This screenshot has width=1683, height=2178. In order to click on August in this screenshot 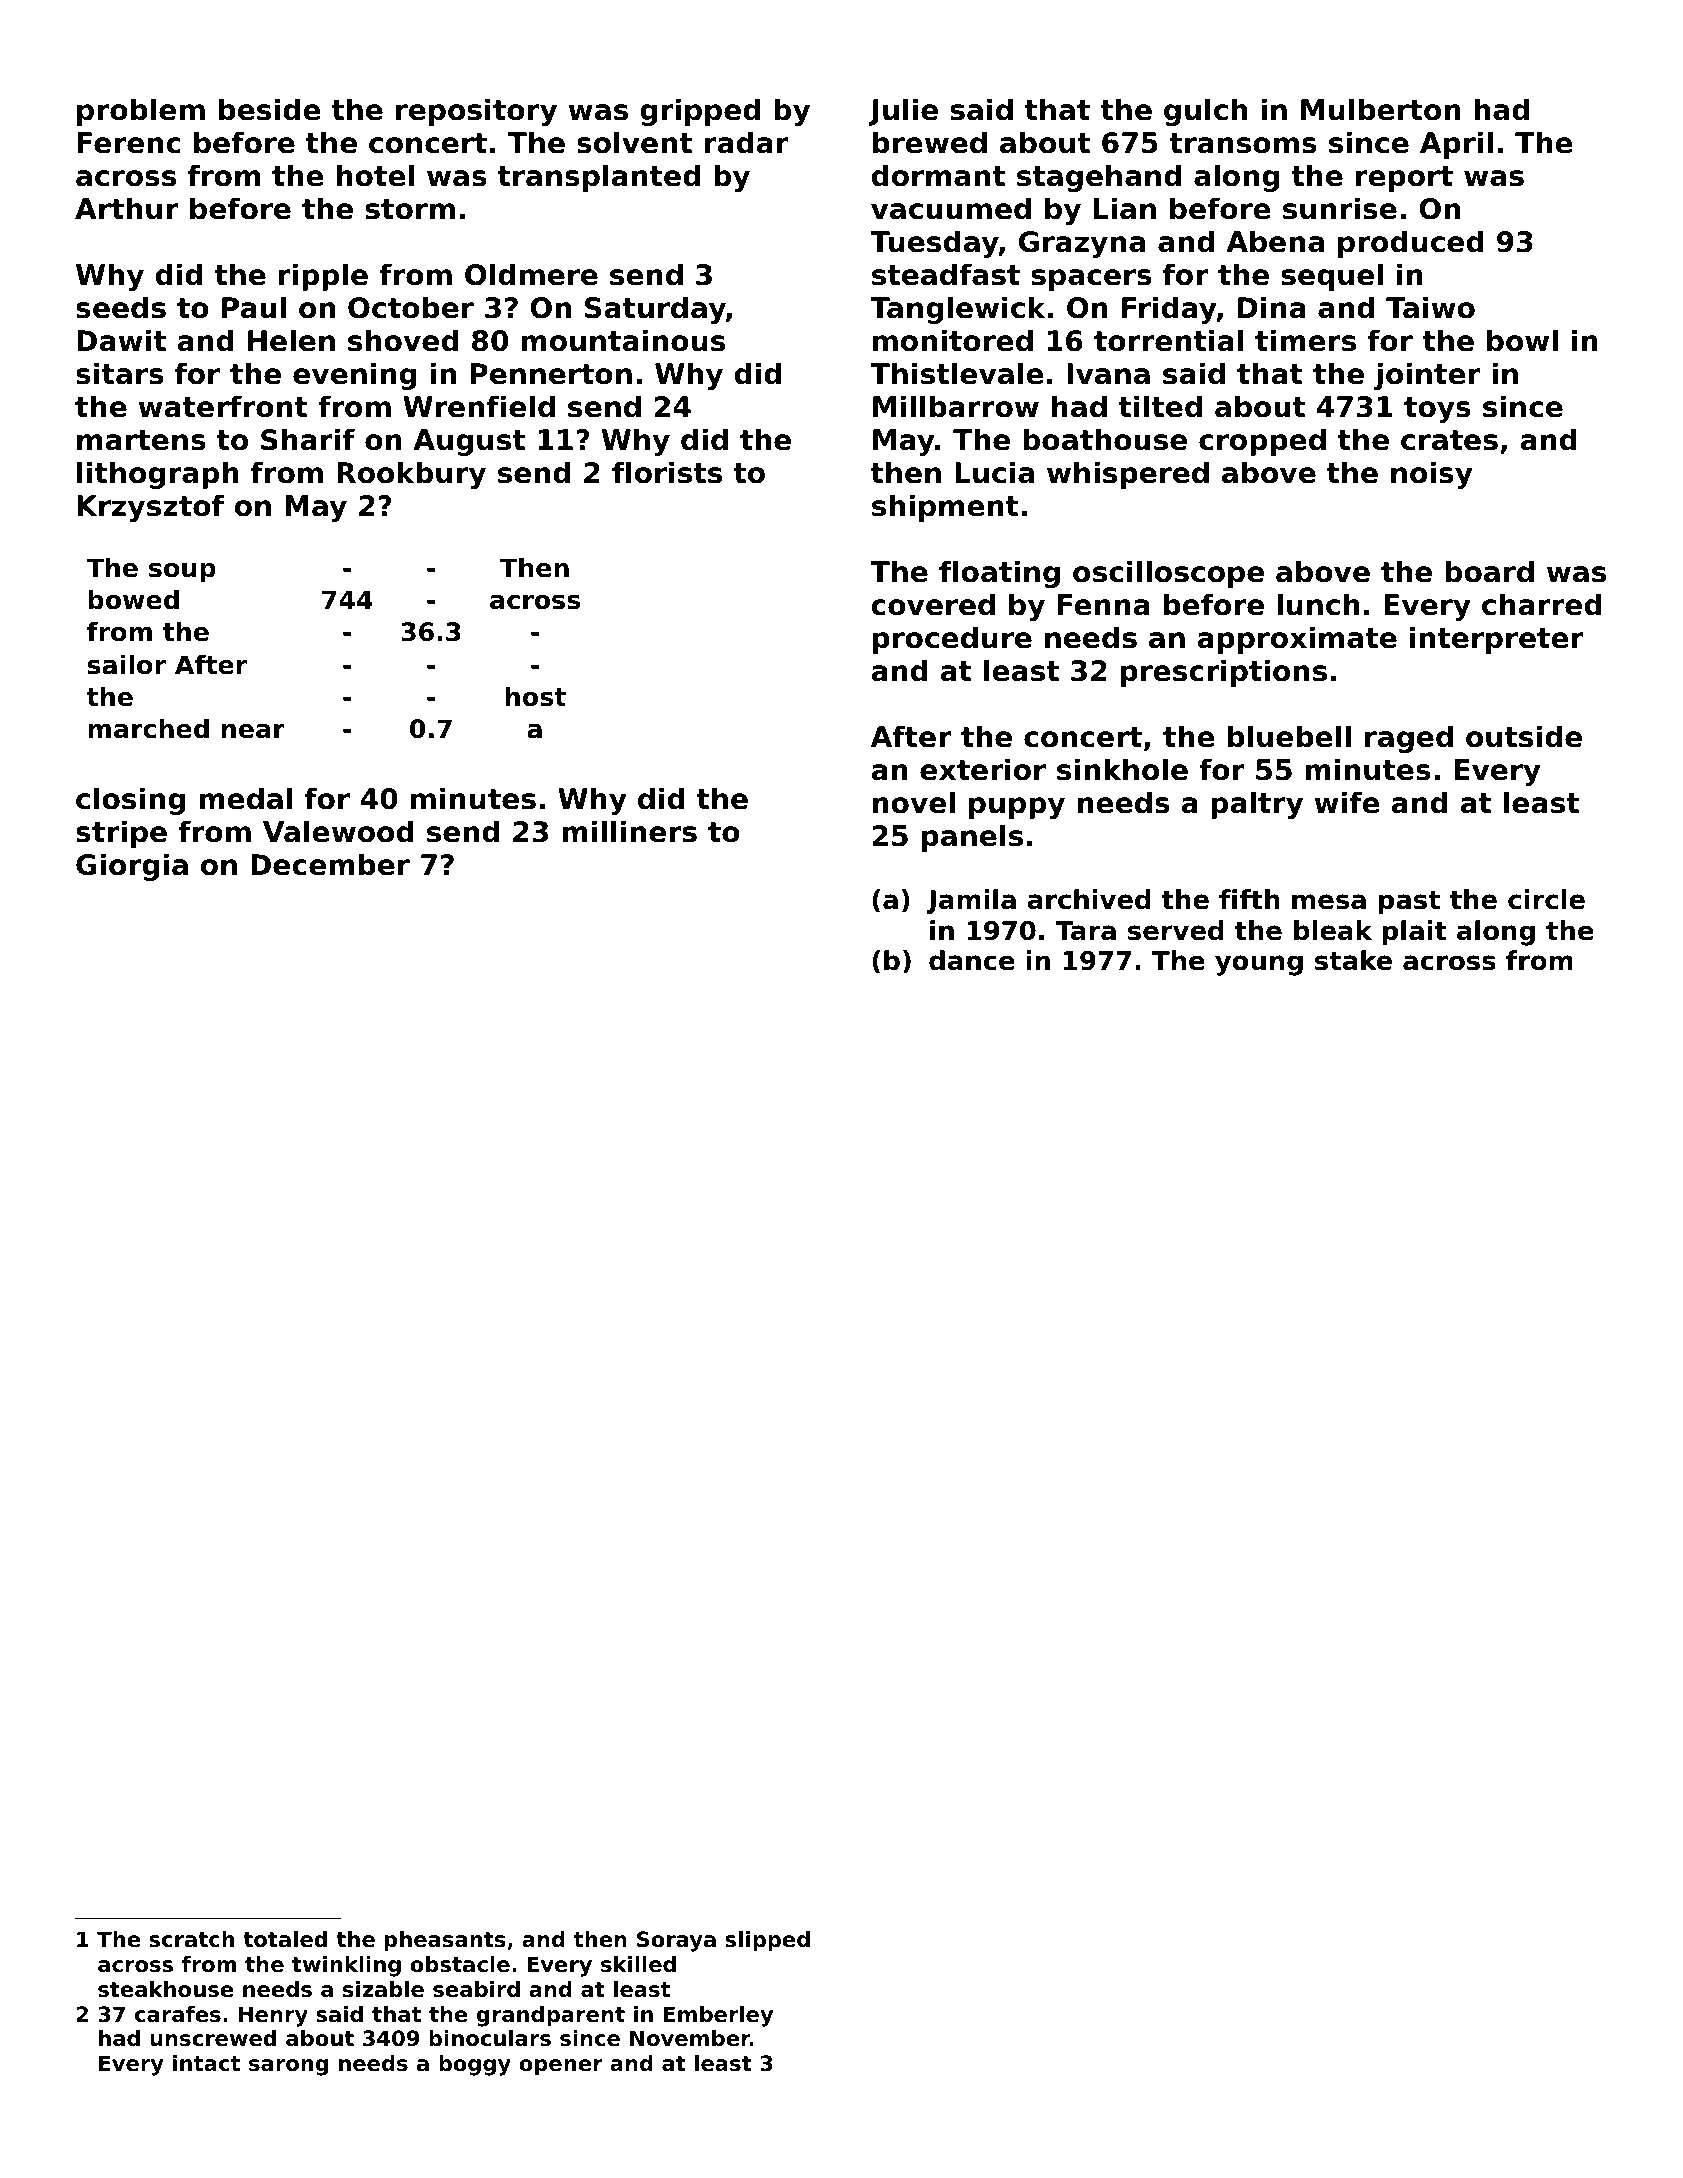, I will do `click(469, 442)`.
